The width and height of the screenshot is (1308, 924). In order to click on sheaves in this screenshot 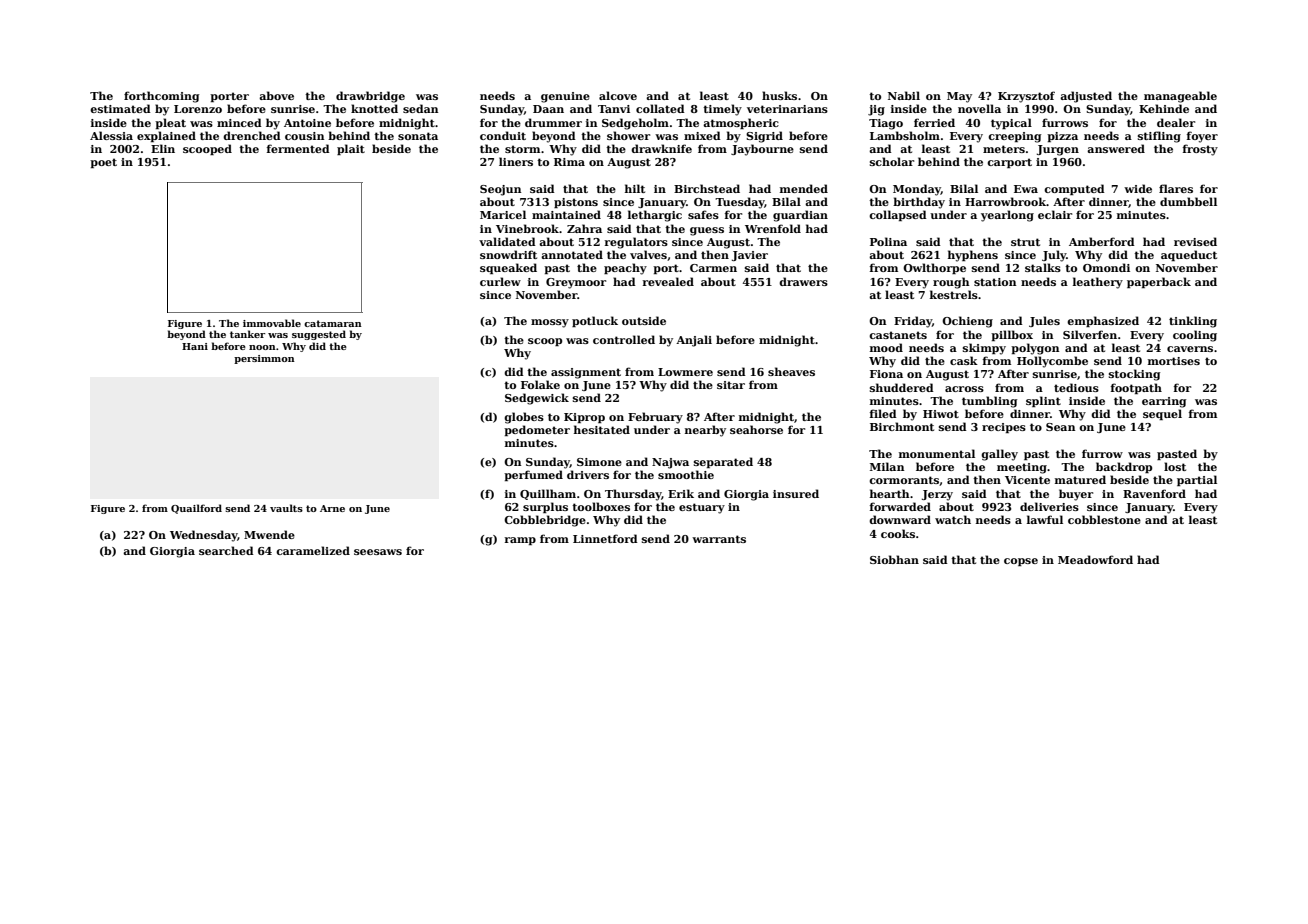, I will do `click(791, 371)`.
